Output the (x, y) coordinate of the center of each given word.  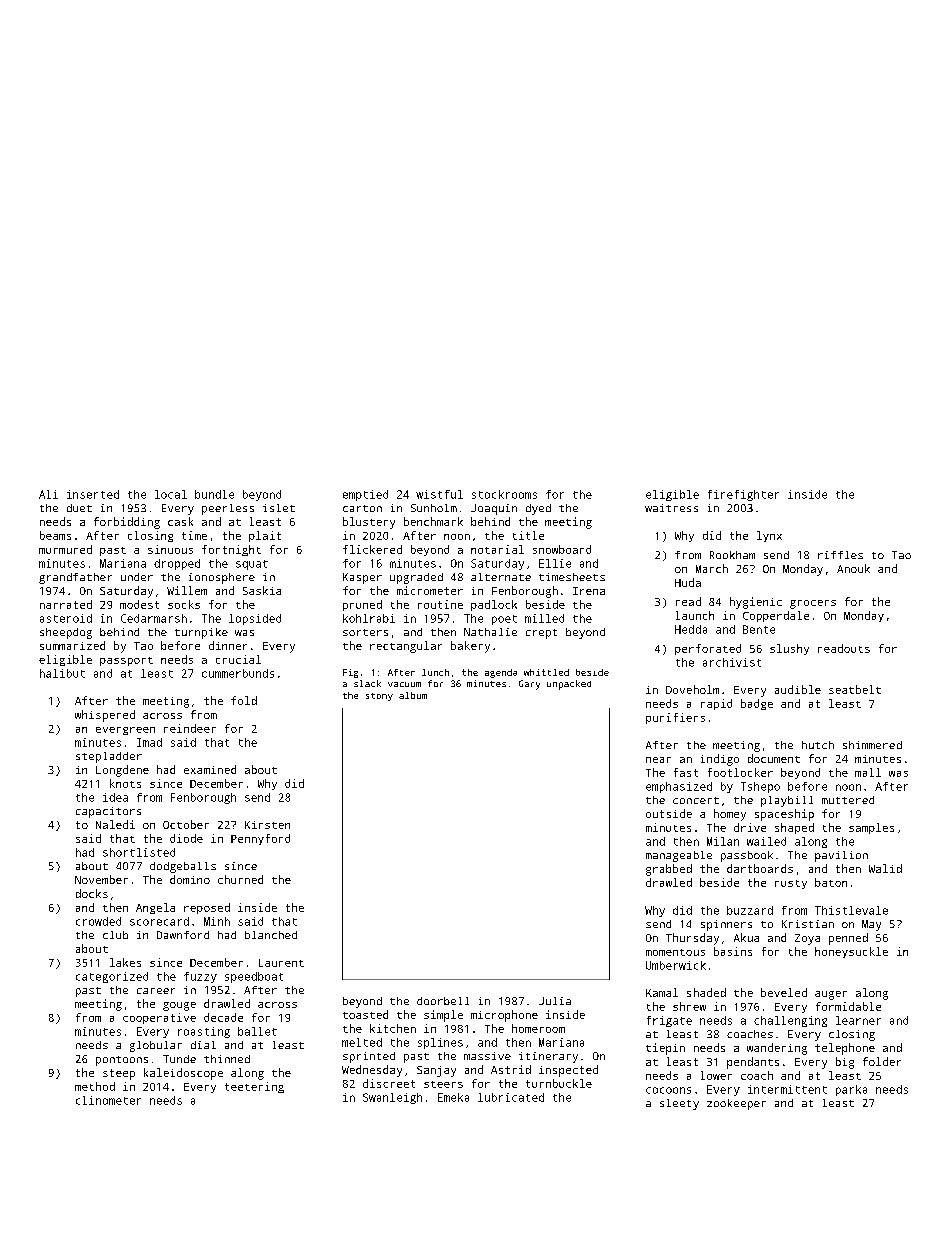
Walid (885, 868)
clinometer (108, 1100)
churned (240, 879)
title (528, 535)
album (413, 695)
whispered (105, 716)
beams (55, 535)
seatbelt (855, 689)
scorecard (159, 921)
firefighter (743, 495)
